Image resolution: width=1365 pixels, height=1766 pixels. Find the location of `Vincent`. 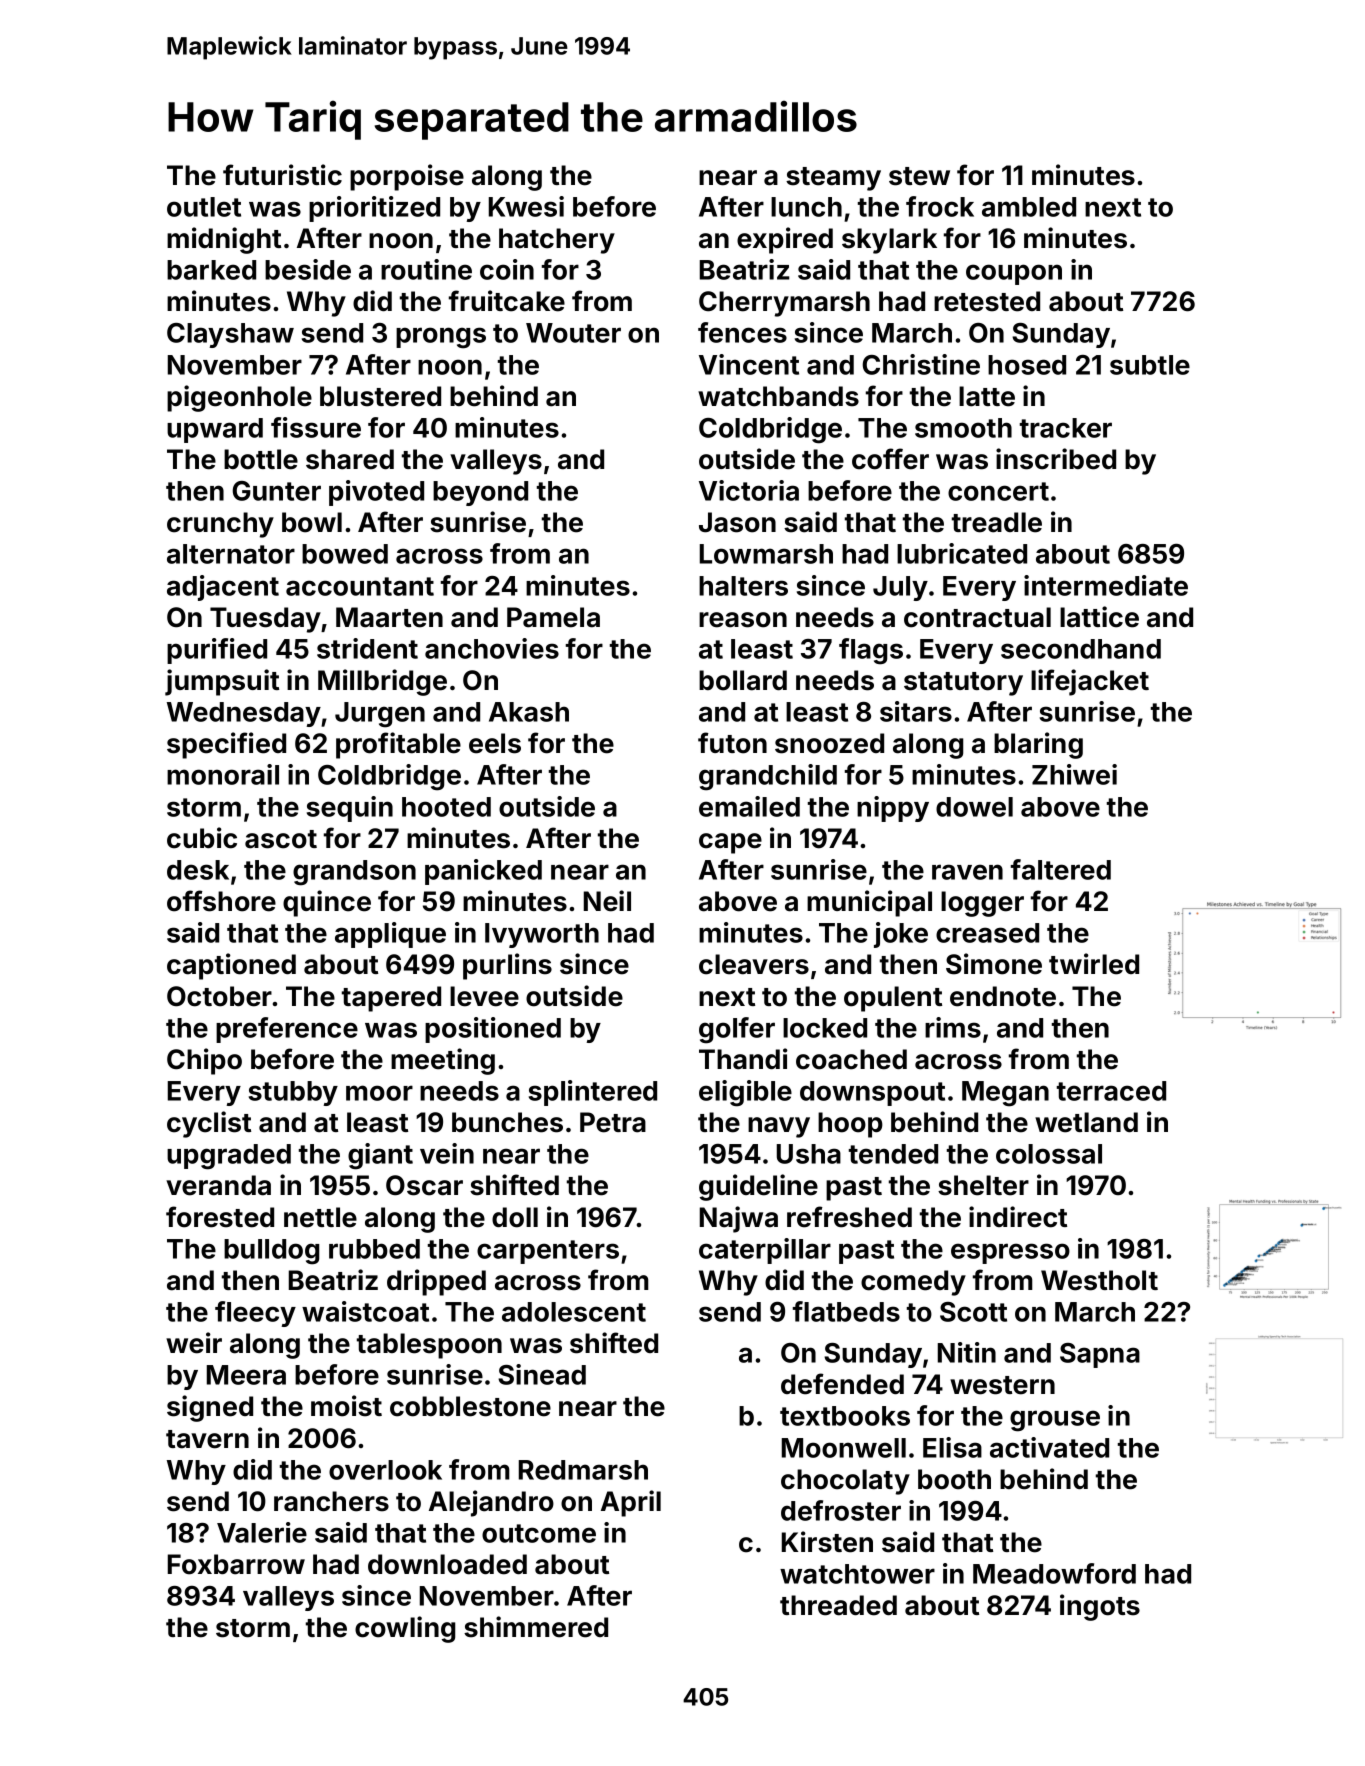

Vincent is located at coordinates (749, 364).
